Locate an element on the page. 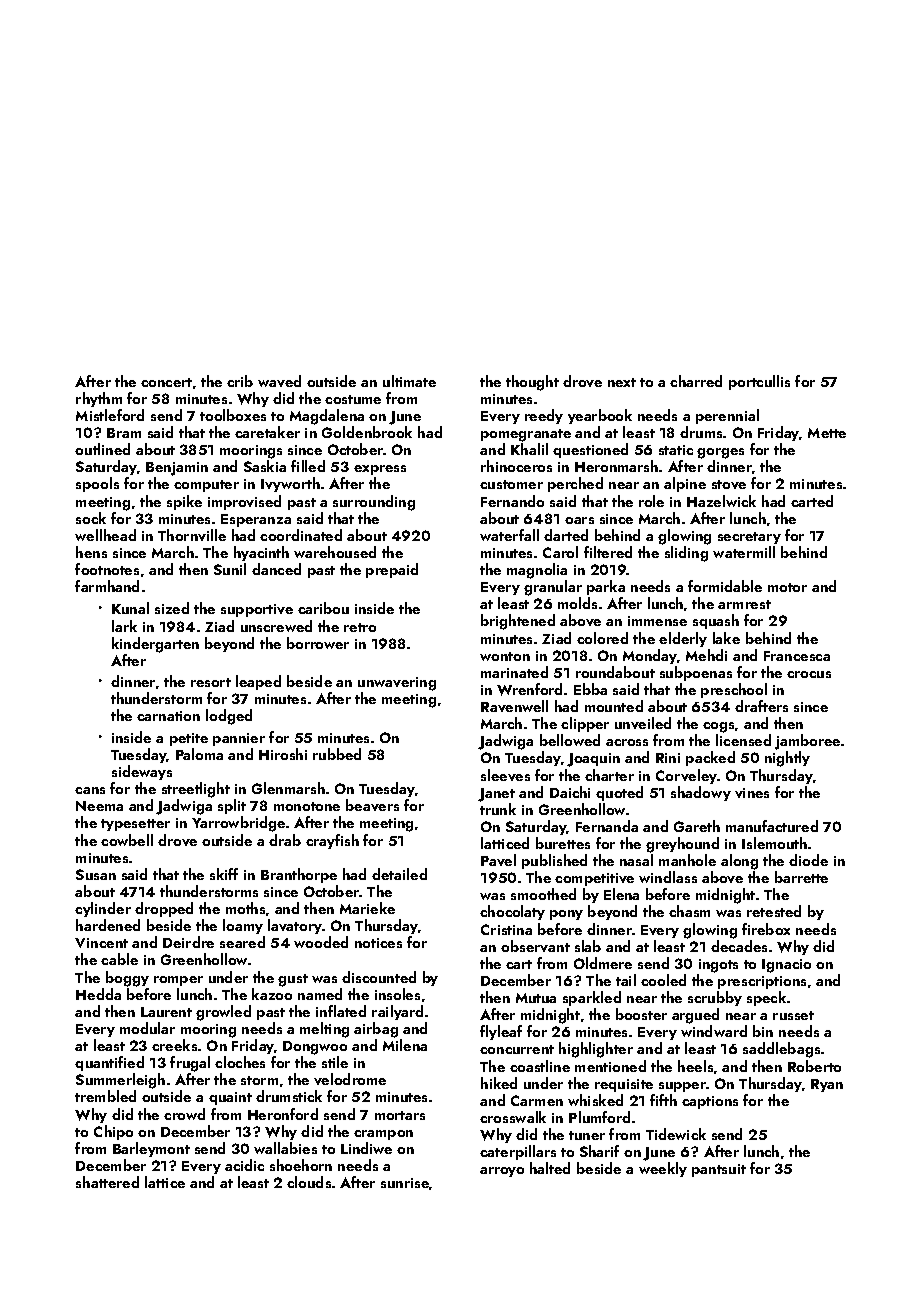 This image has width=924, height=1308. skiff is located at coordinates (224, 874).
